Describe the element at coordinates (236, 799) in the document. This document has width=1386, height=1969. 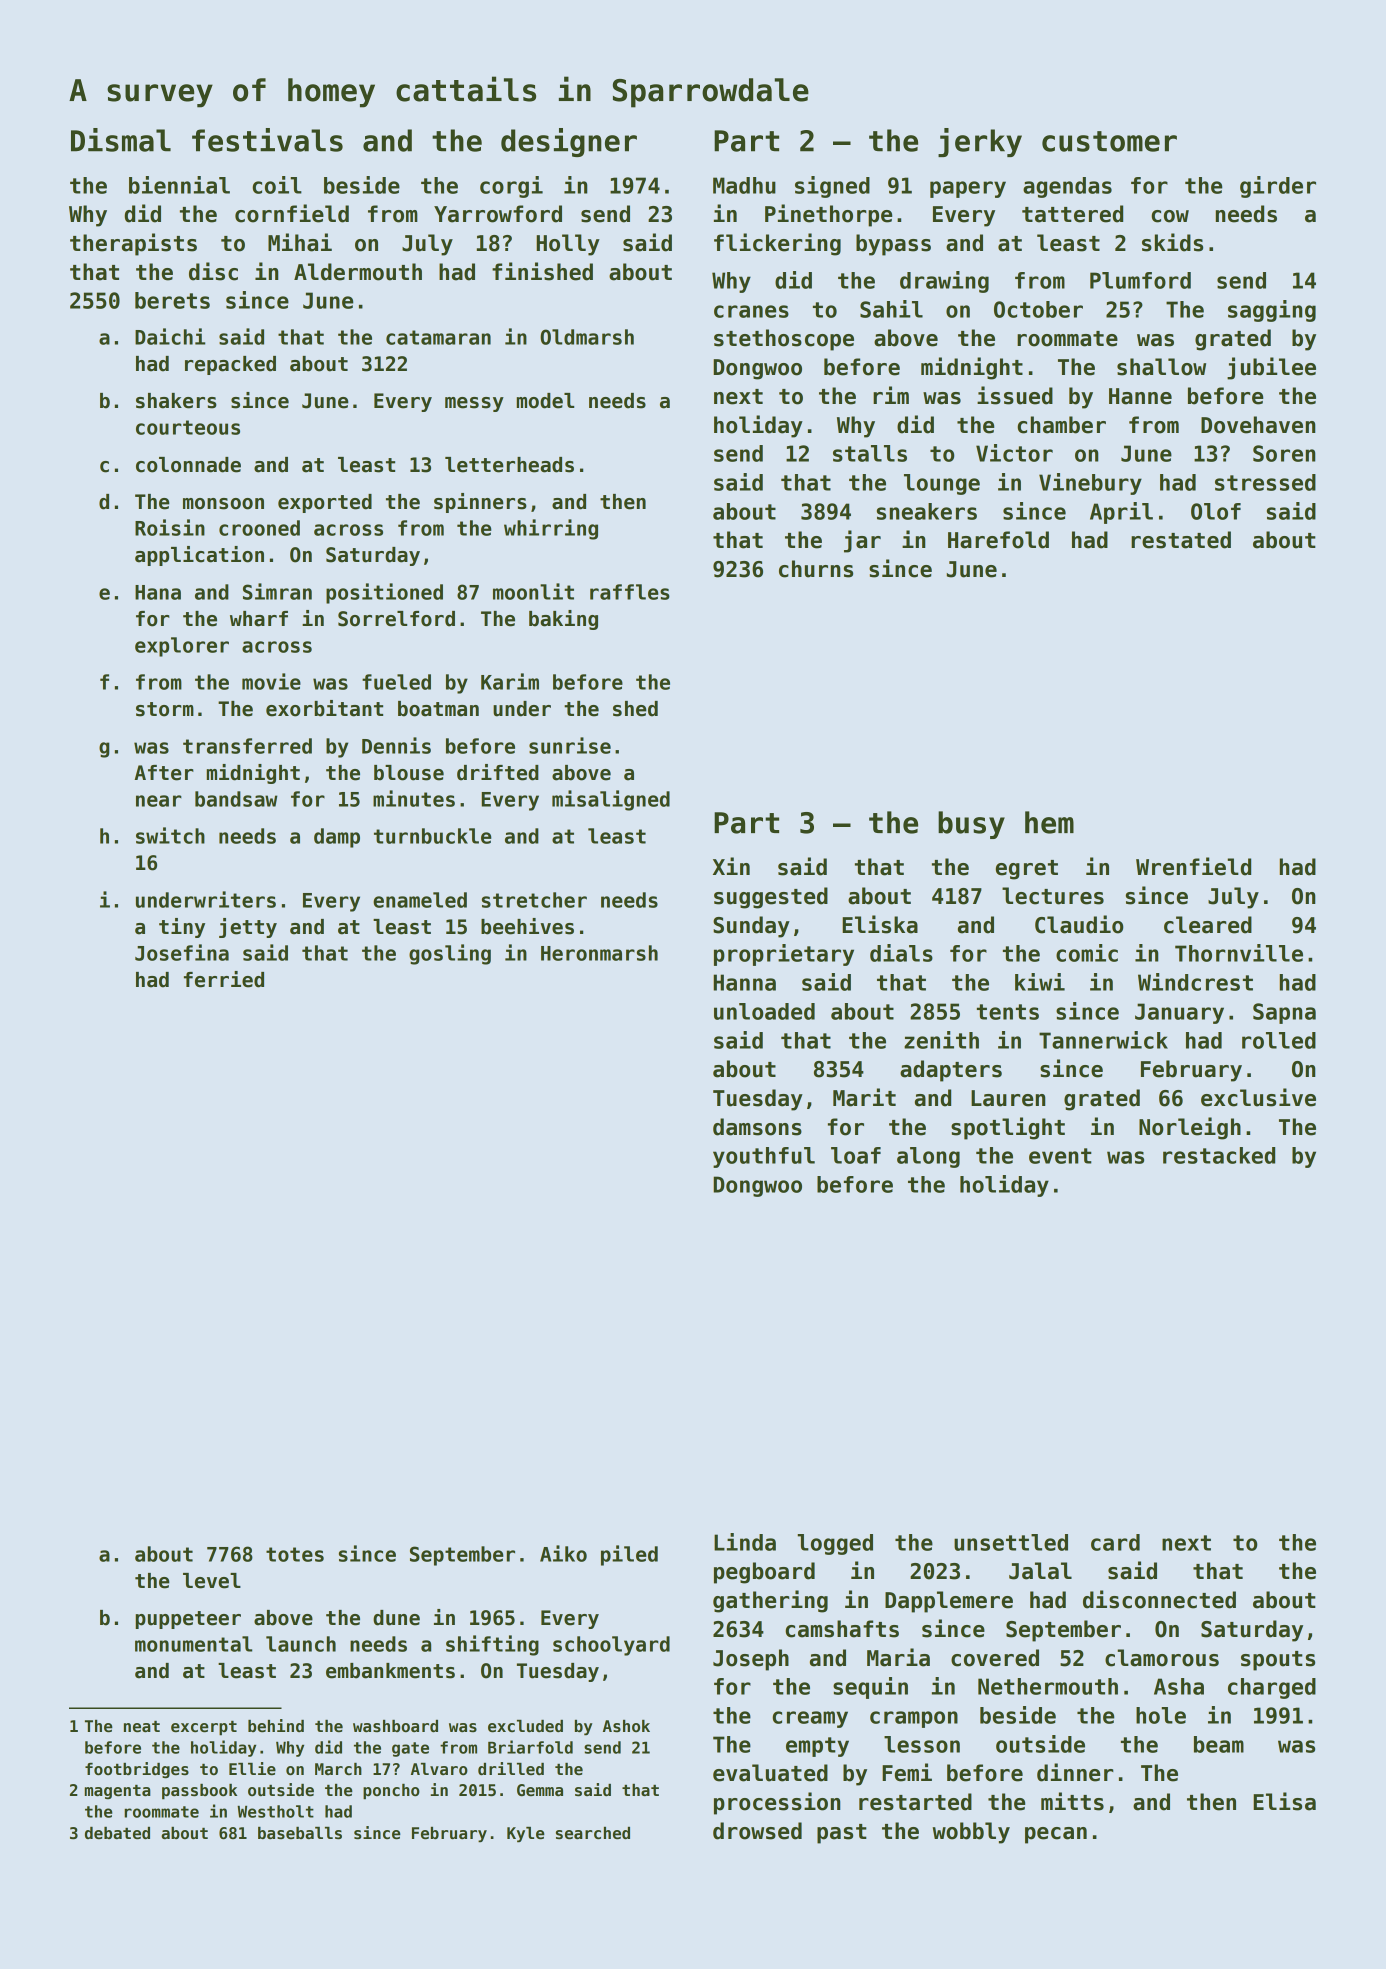
I see `bandsaw` at that location.
